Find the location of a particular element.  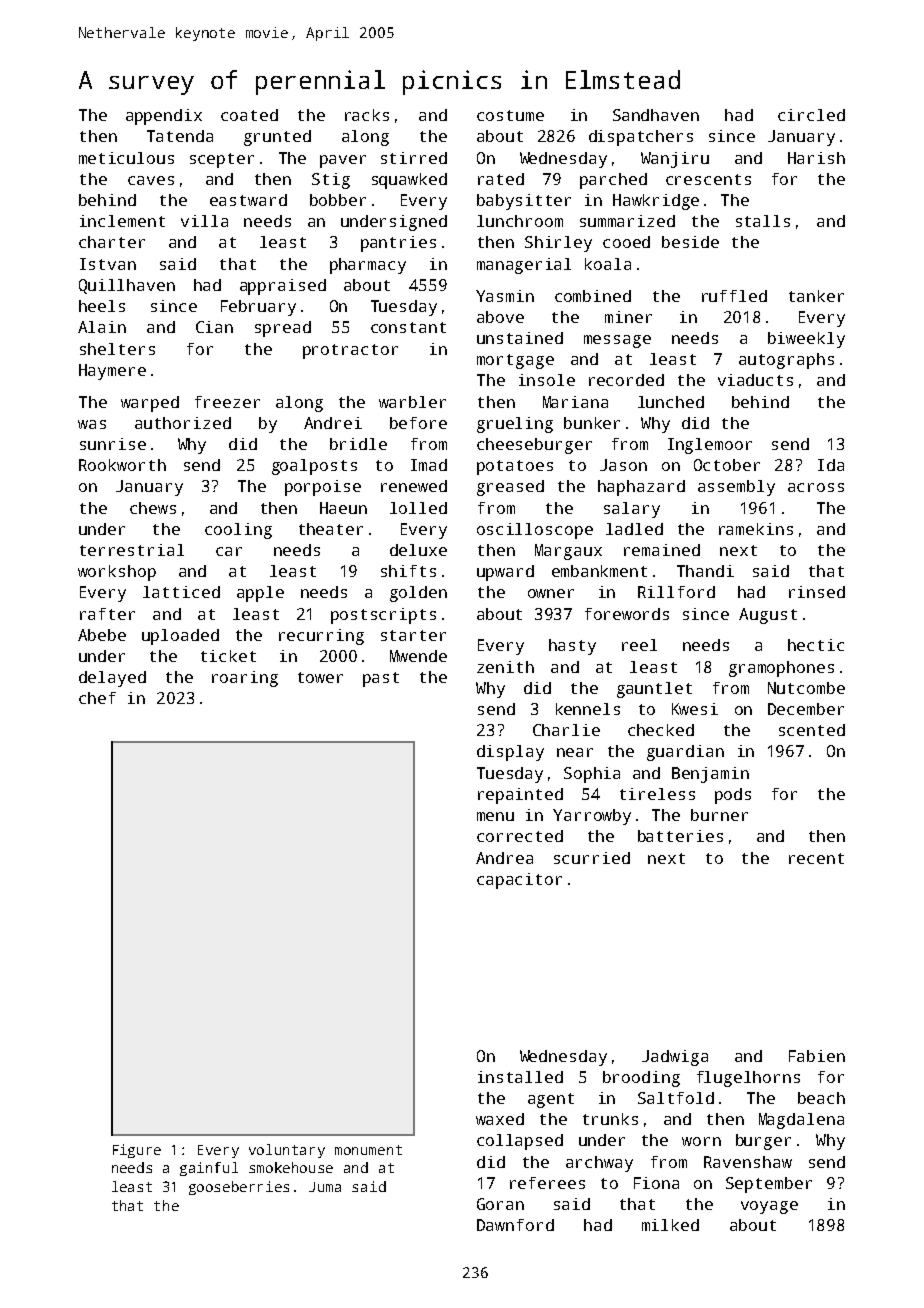

biweekly is located at coordinates (806, 340).
